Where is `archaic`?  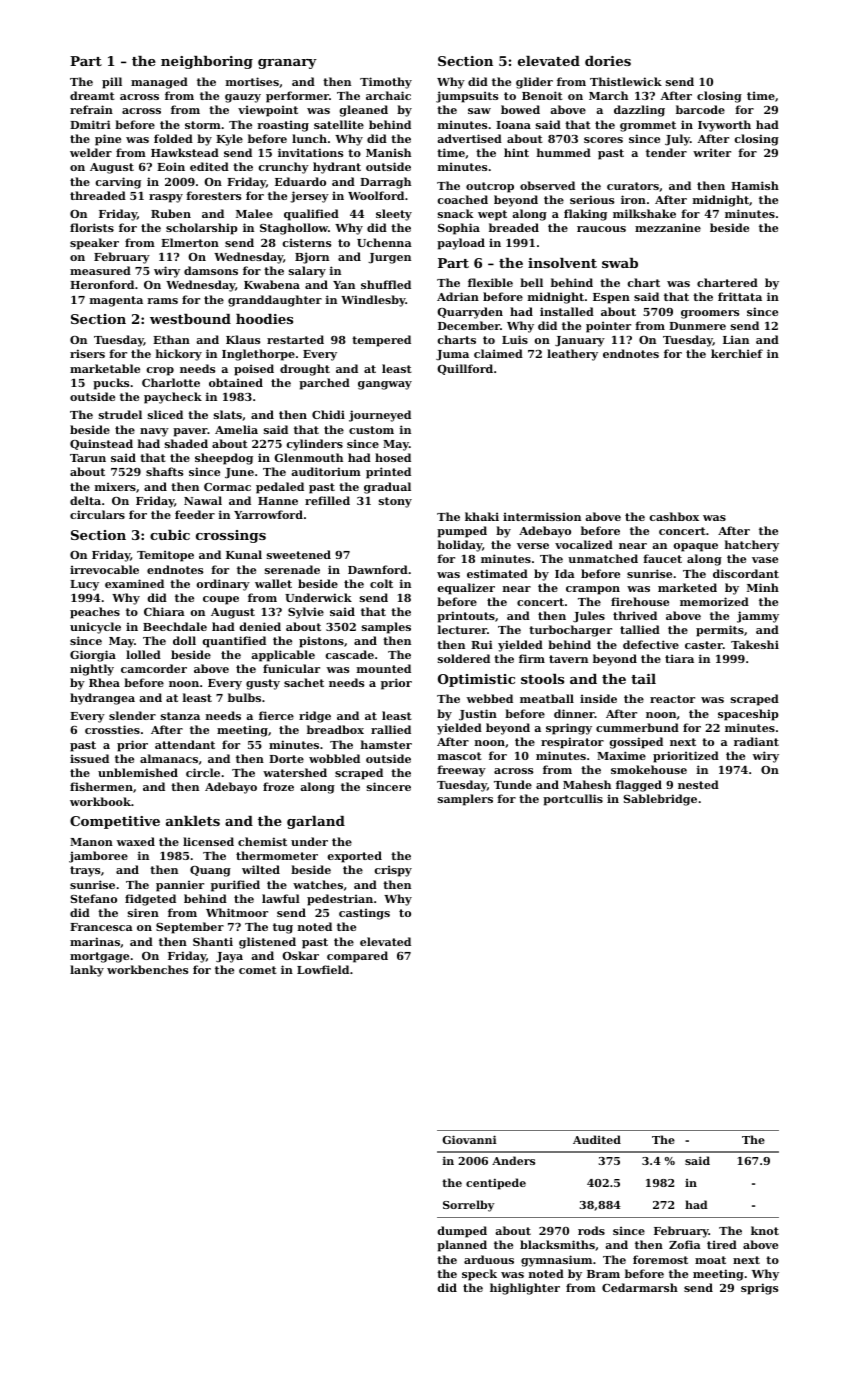 archaic is located at coordinates (388, 95).
